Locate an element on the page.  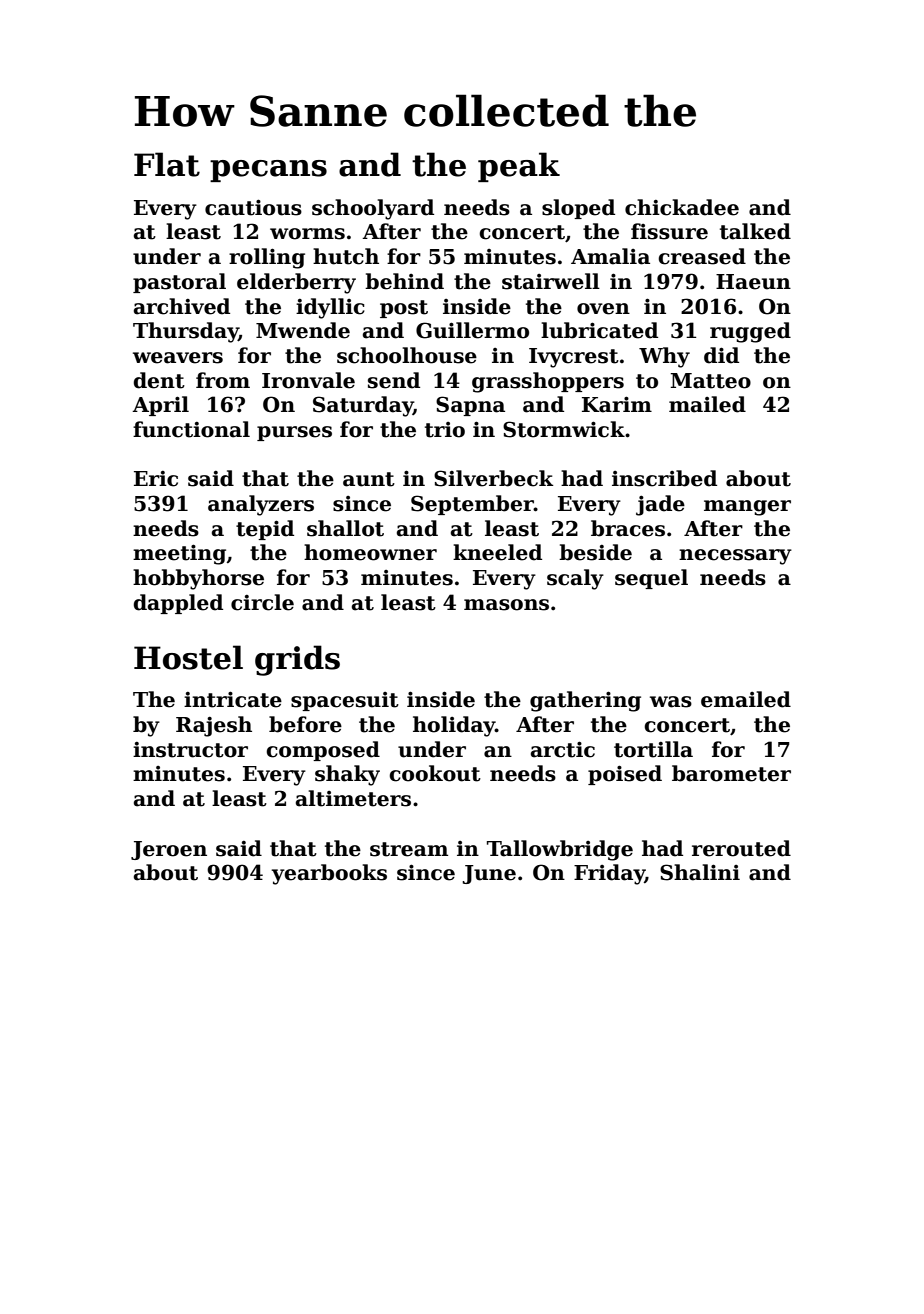
Jeroen is located at coordinates (169, 850).
